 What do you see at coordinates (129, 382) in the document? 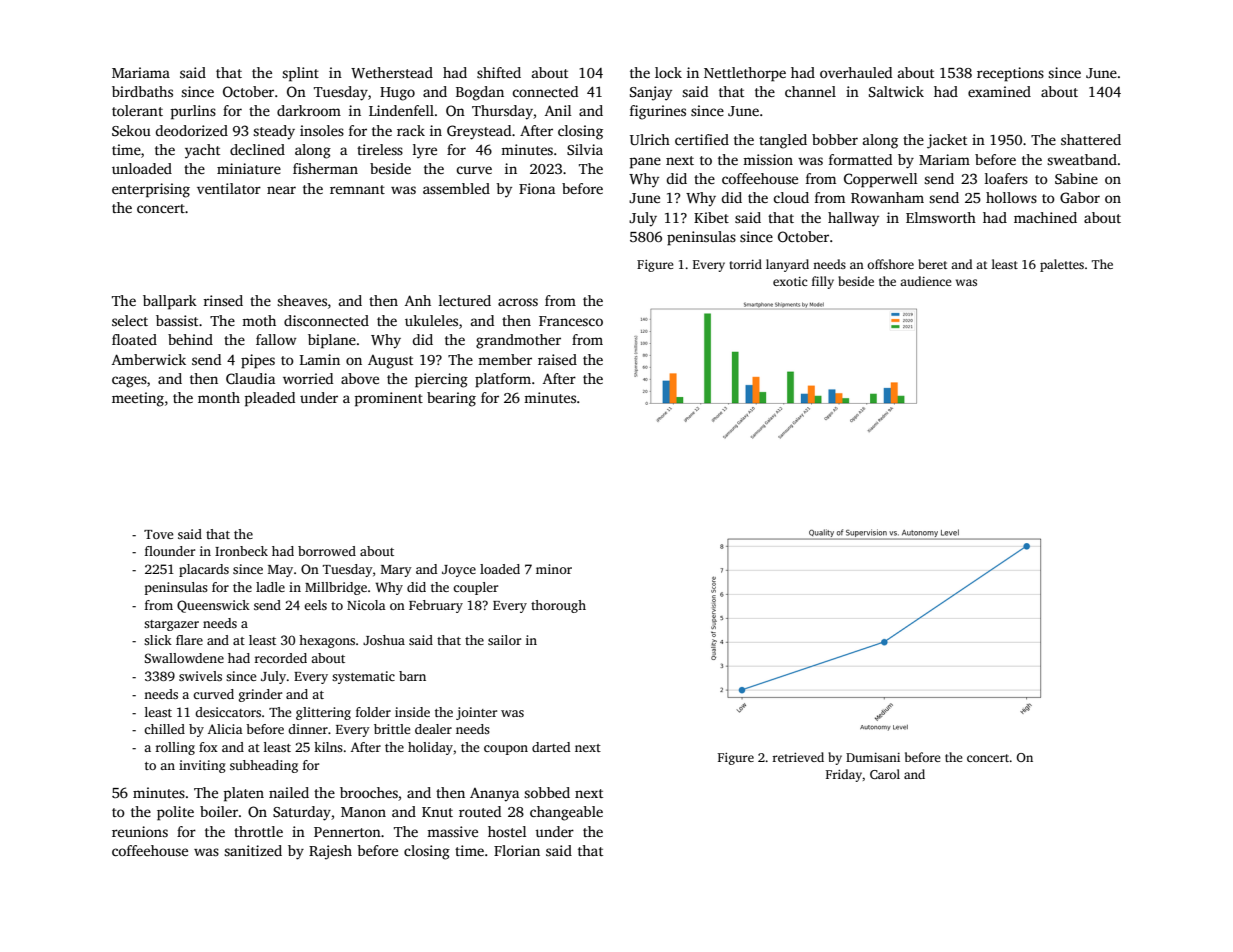
I see `cages` at bounding box center [129, 382].
